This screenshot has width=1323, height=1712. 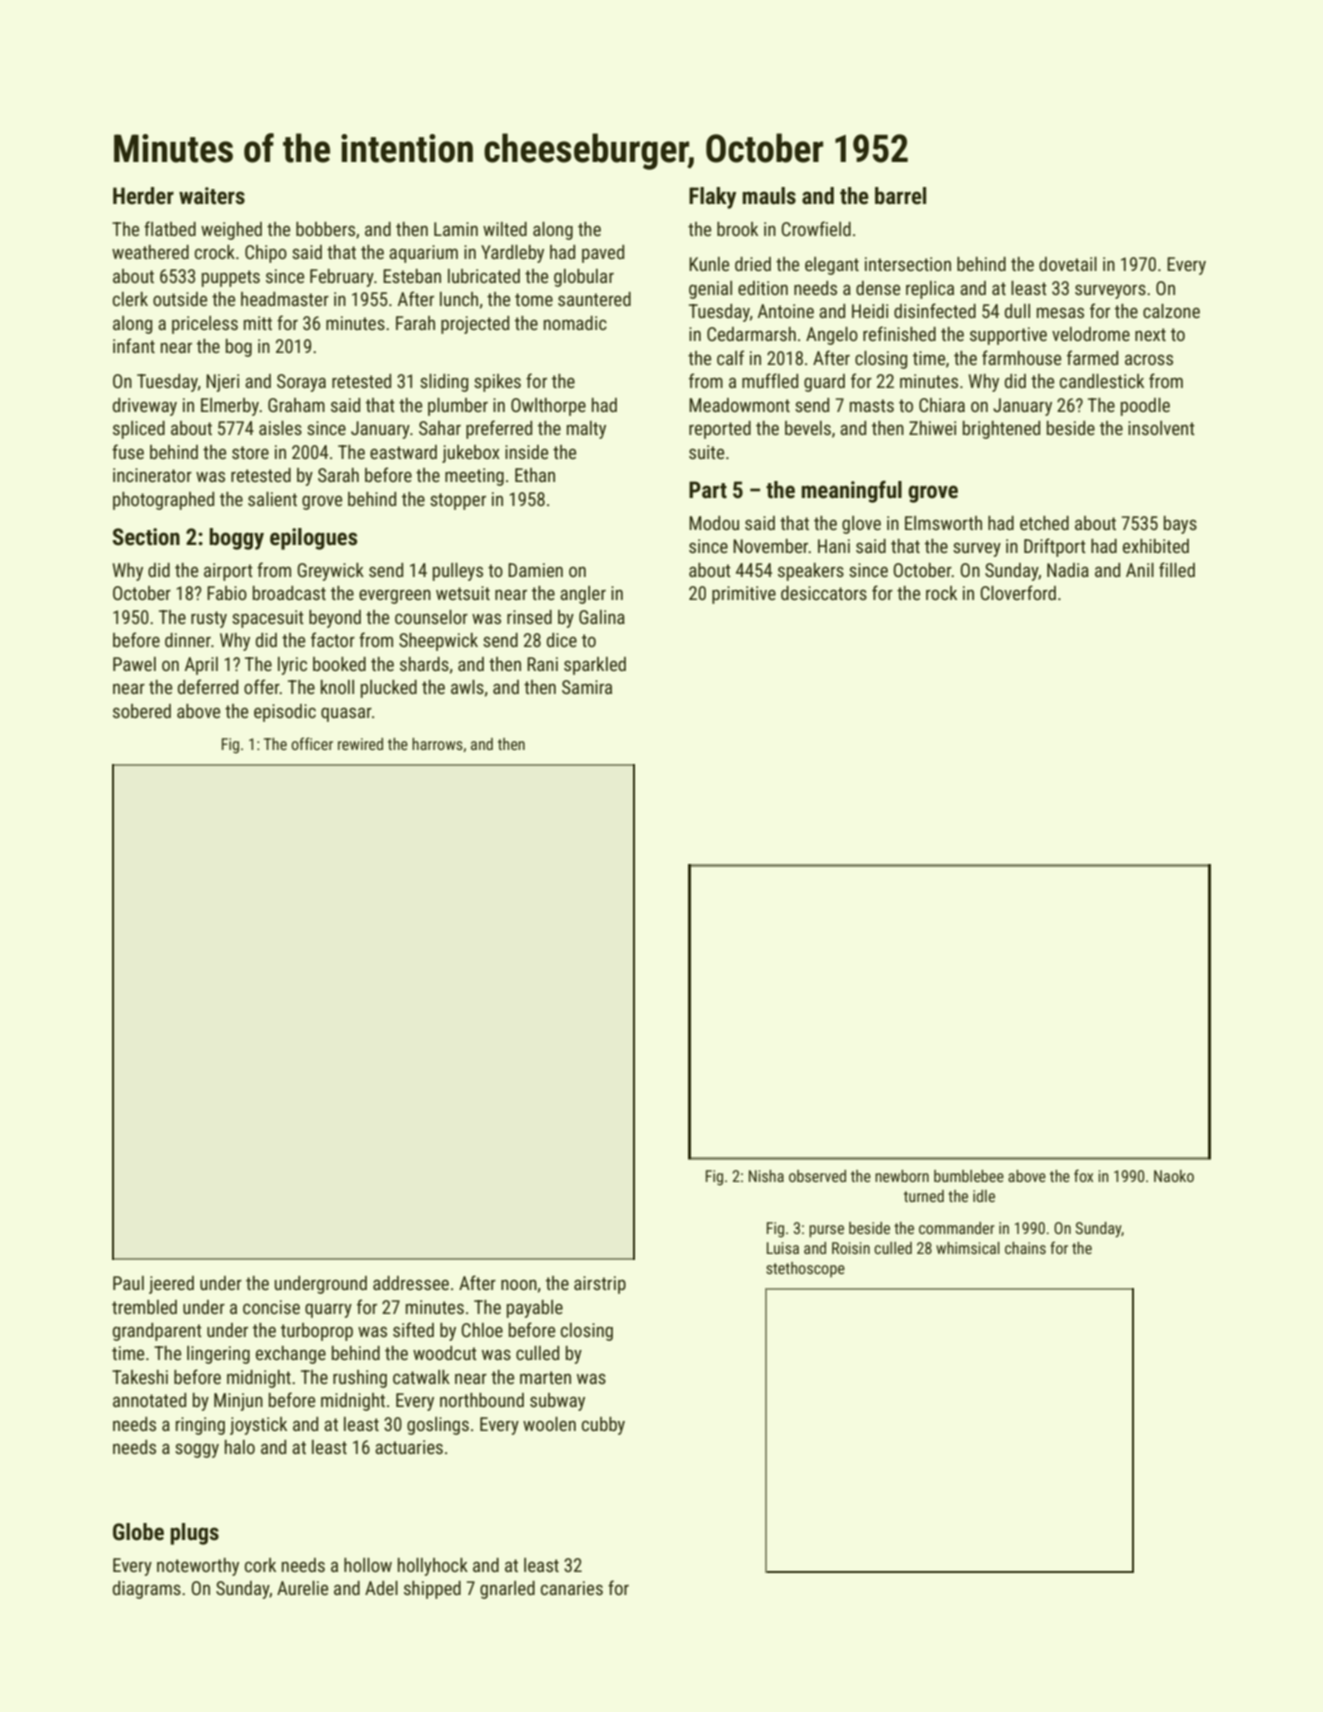 What do you see at coordinates (766, 1176) in the screenshot?
I see `Nisha` at bounding box center [766, 1176].
